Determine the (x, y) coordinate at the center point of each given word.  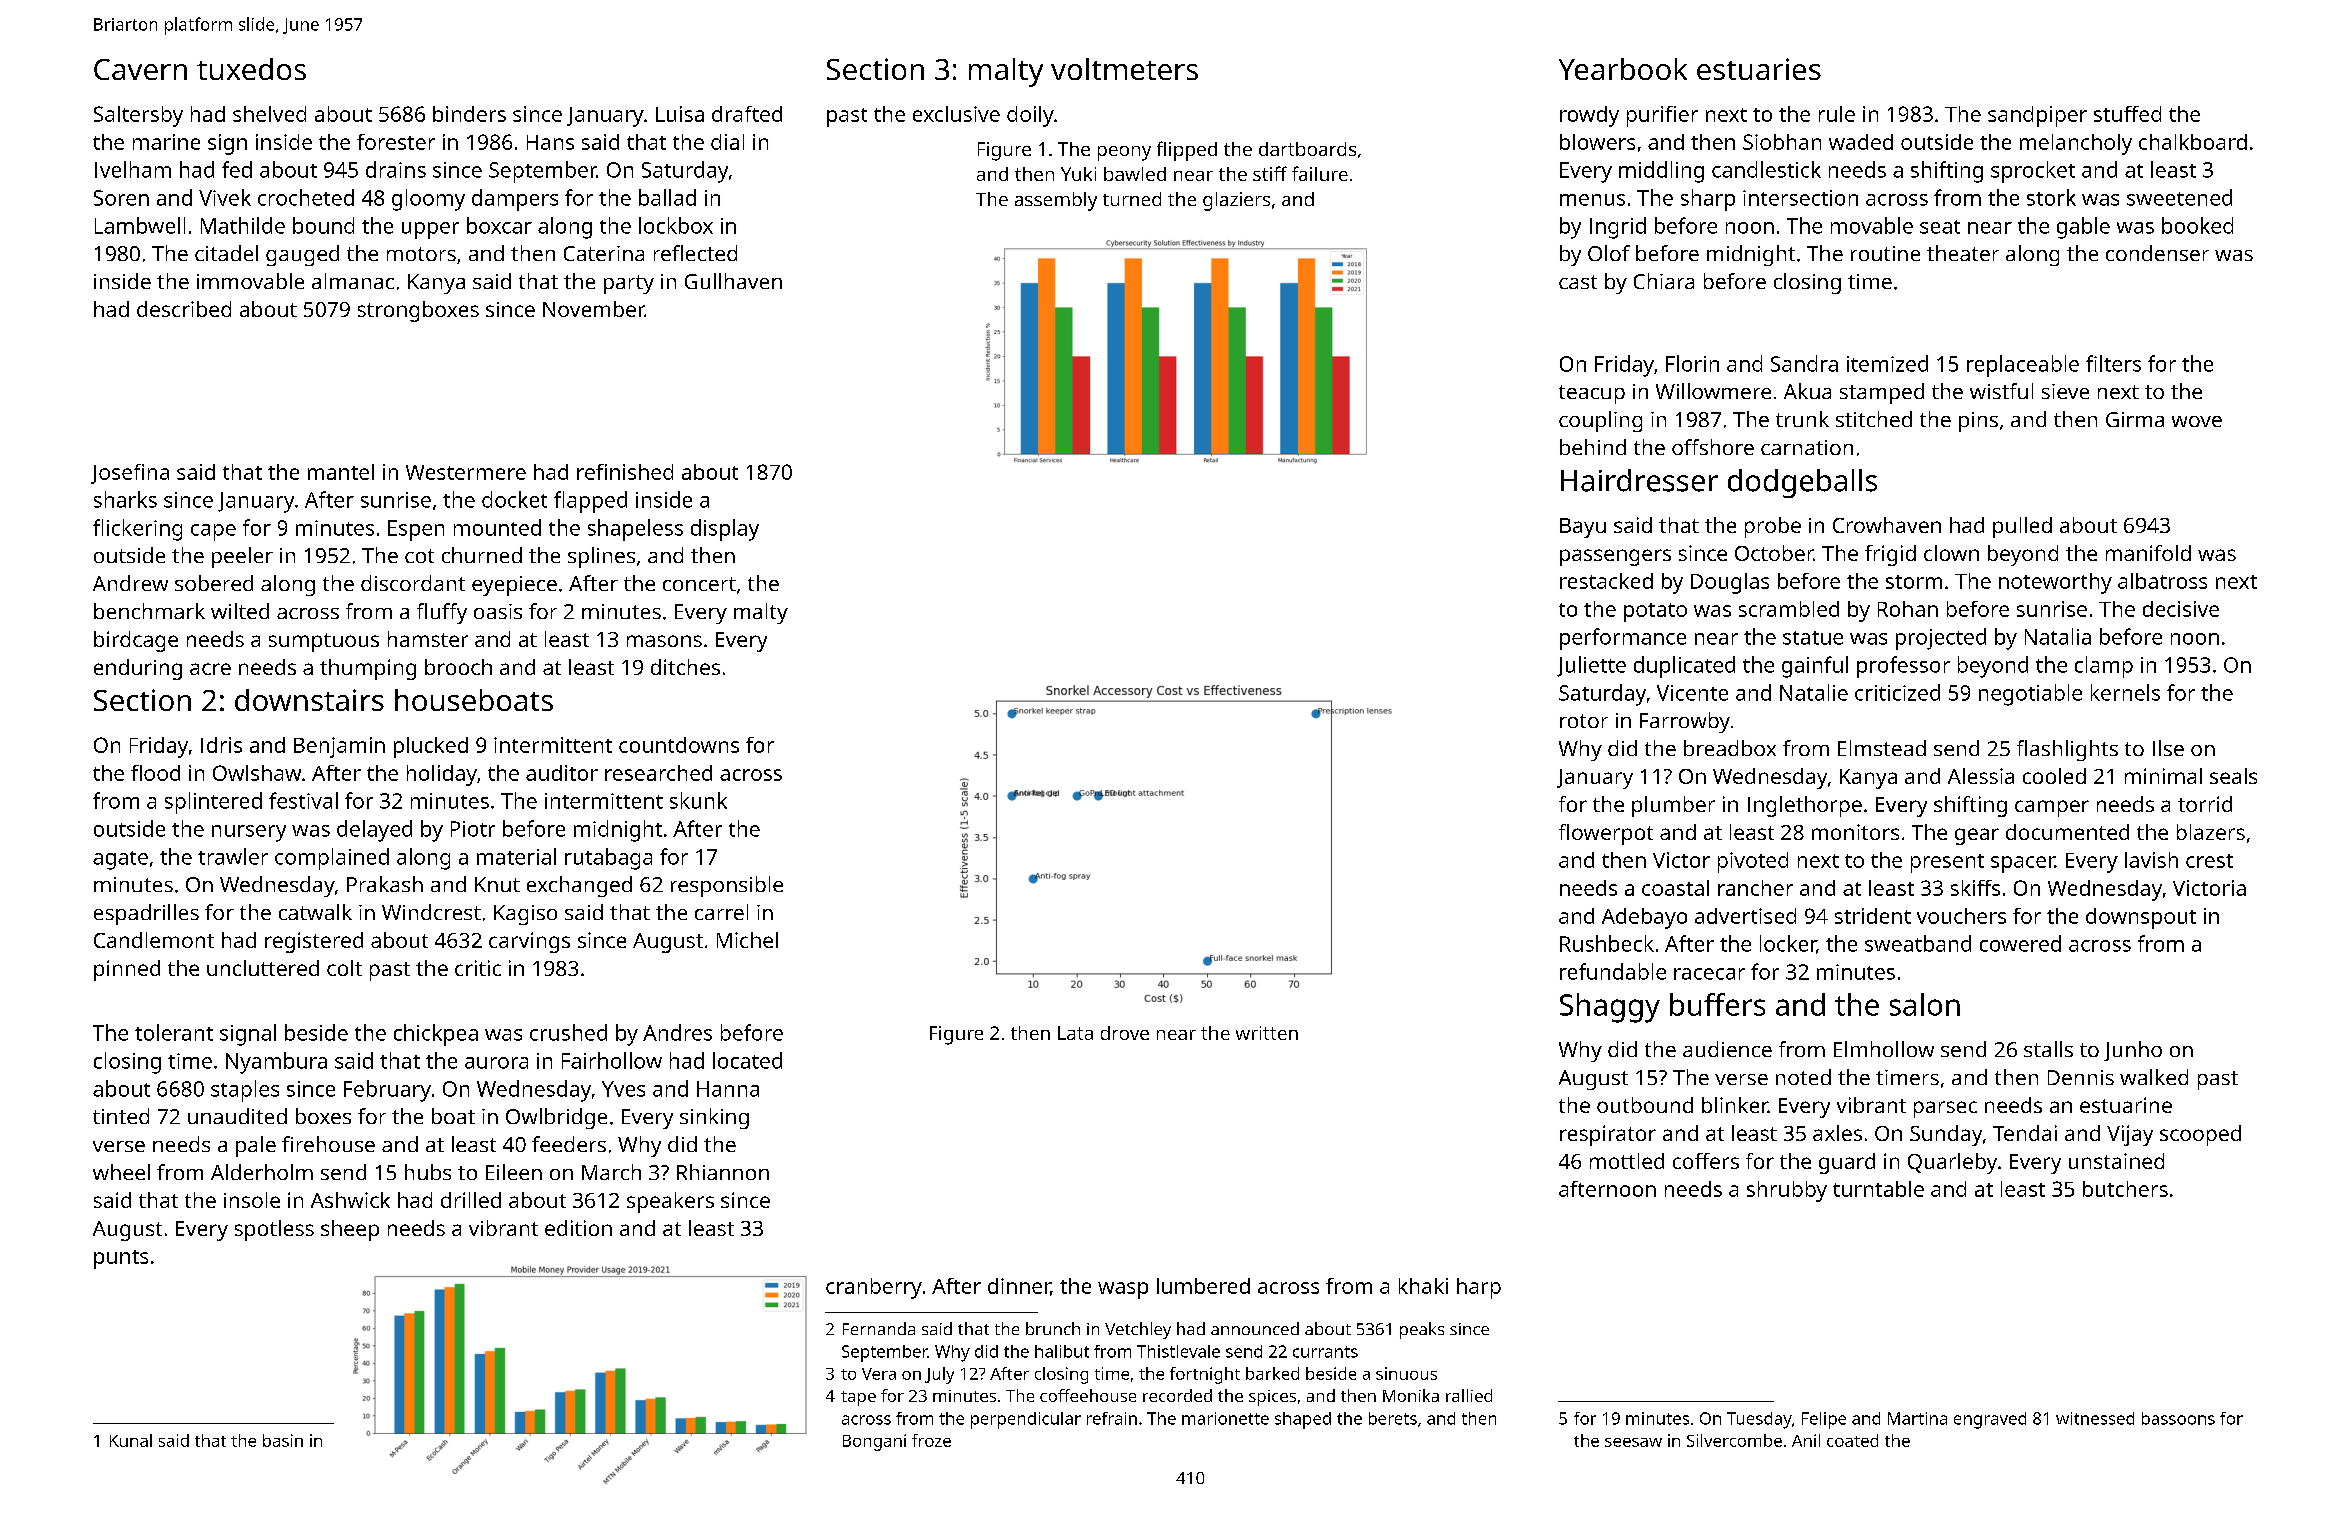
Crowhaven (1887, 525)
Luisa (680, 114)
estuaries (1759, 69)
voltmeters (1124, 69)
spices (1272, 1398)
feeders (569, 1144)
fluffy (442, 613)
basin (283, 1440)
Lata (1075, 1033)
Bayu (1583, 528)
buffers (1717, 1004)
